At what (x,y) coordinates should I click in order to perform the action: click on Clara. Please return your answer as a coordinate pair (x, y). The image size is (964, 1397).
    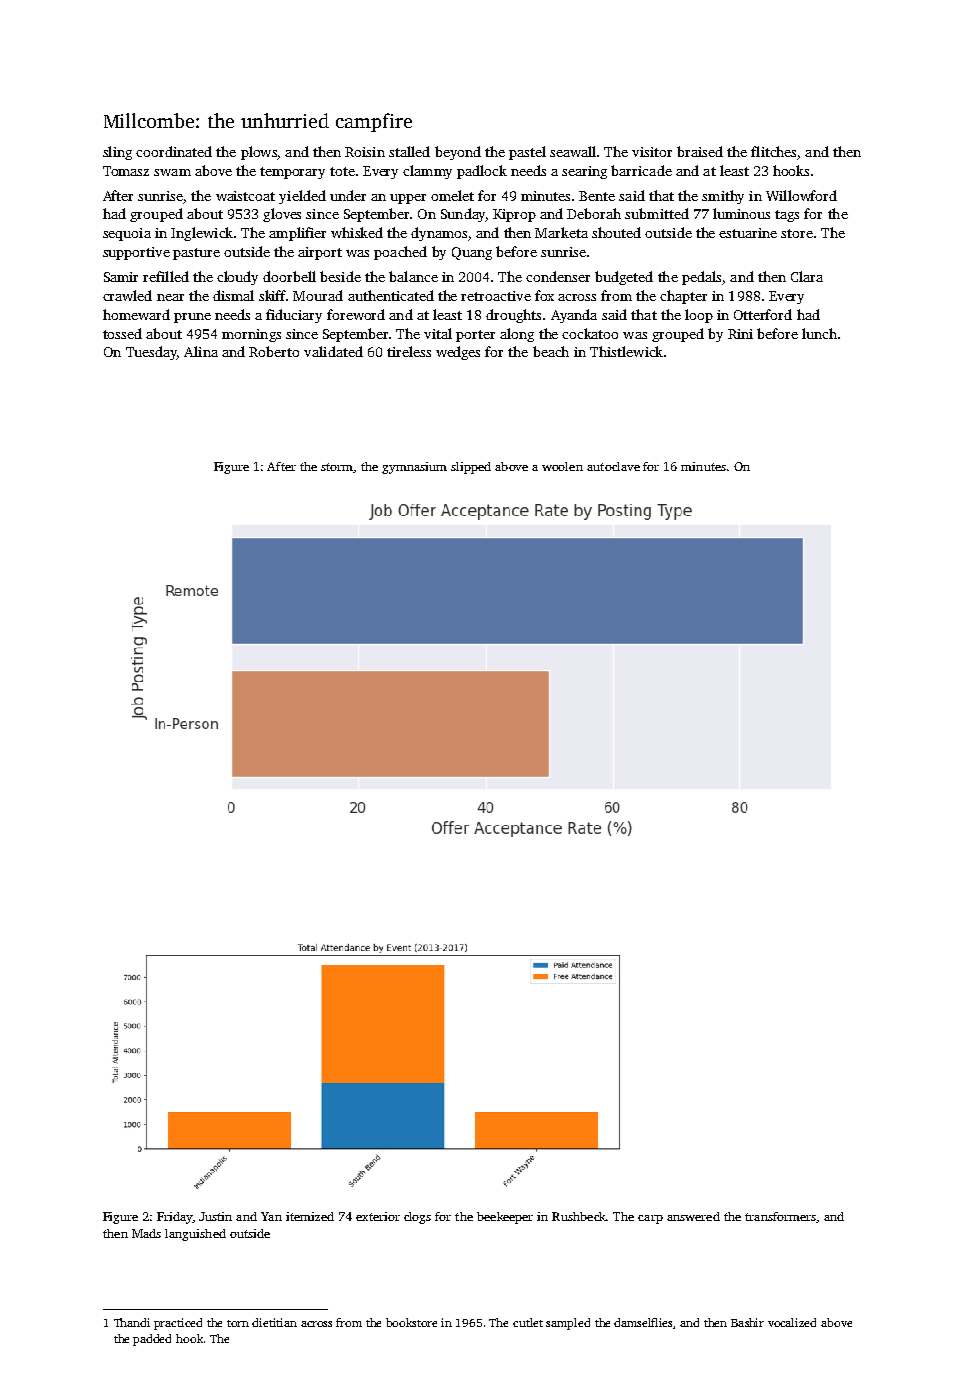
    Looking at the image, I should click on (807, 276).
